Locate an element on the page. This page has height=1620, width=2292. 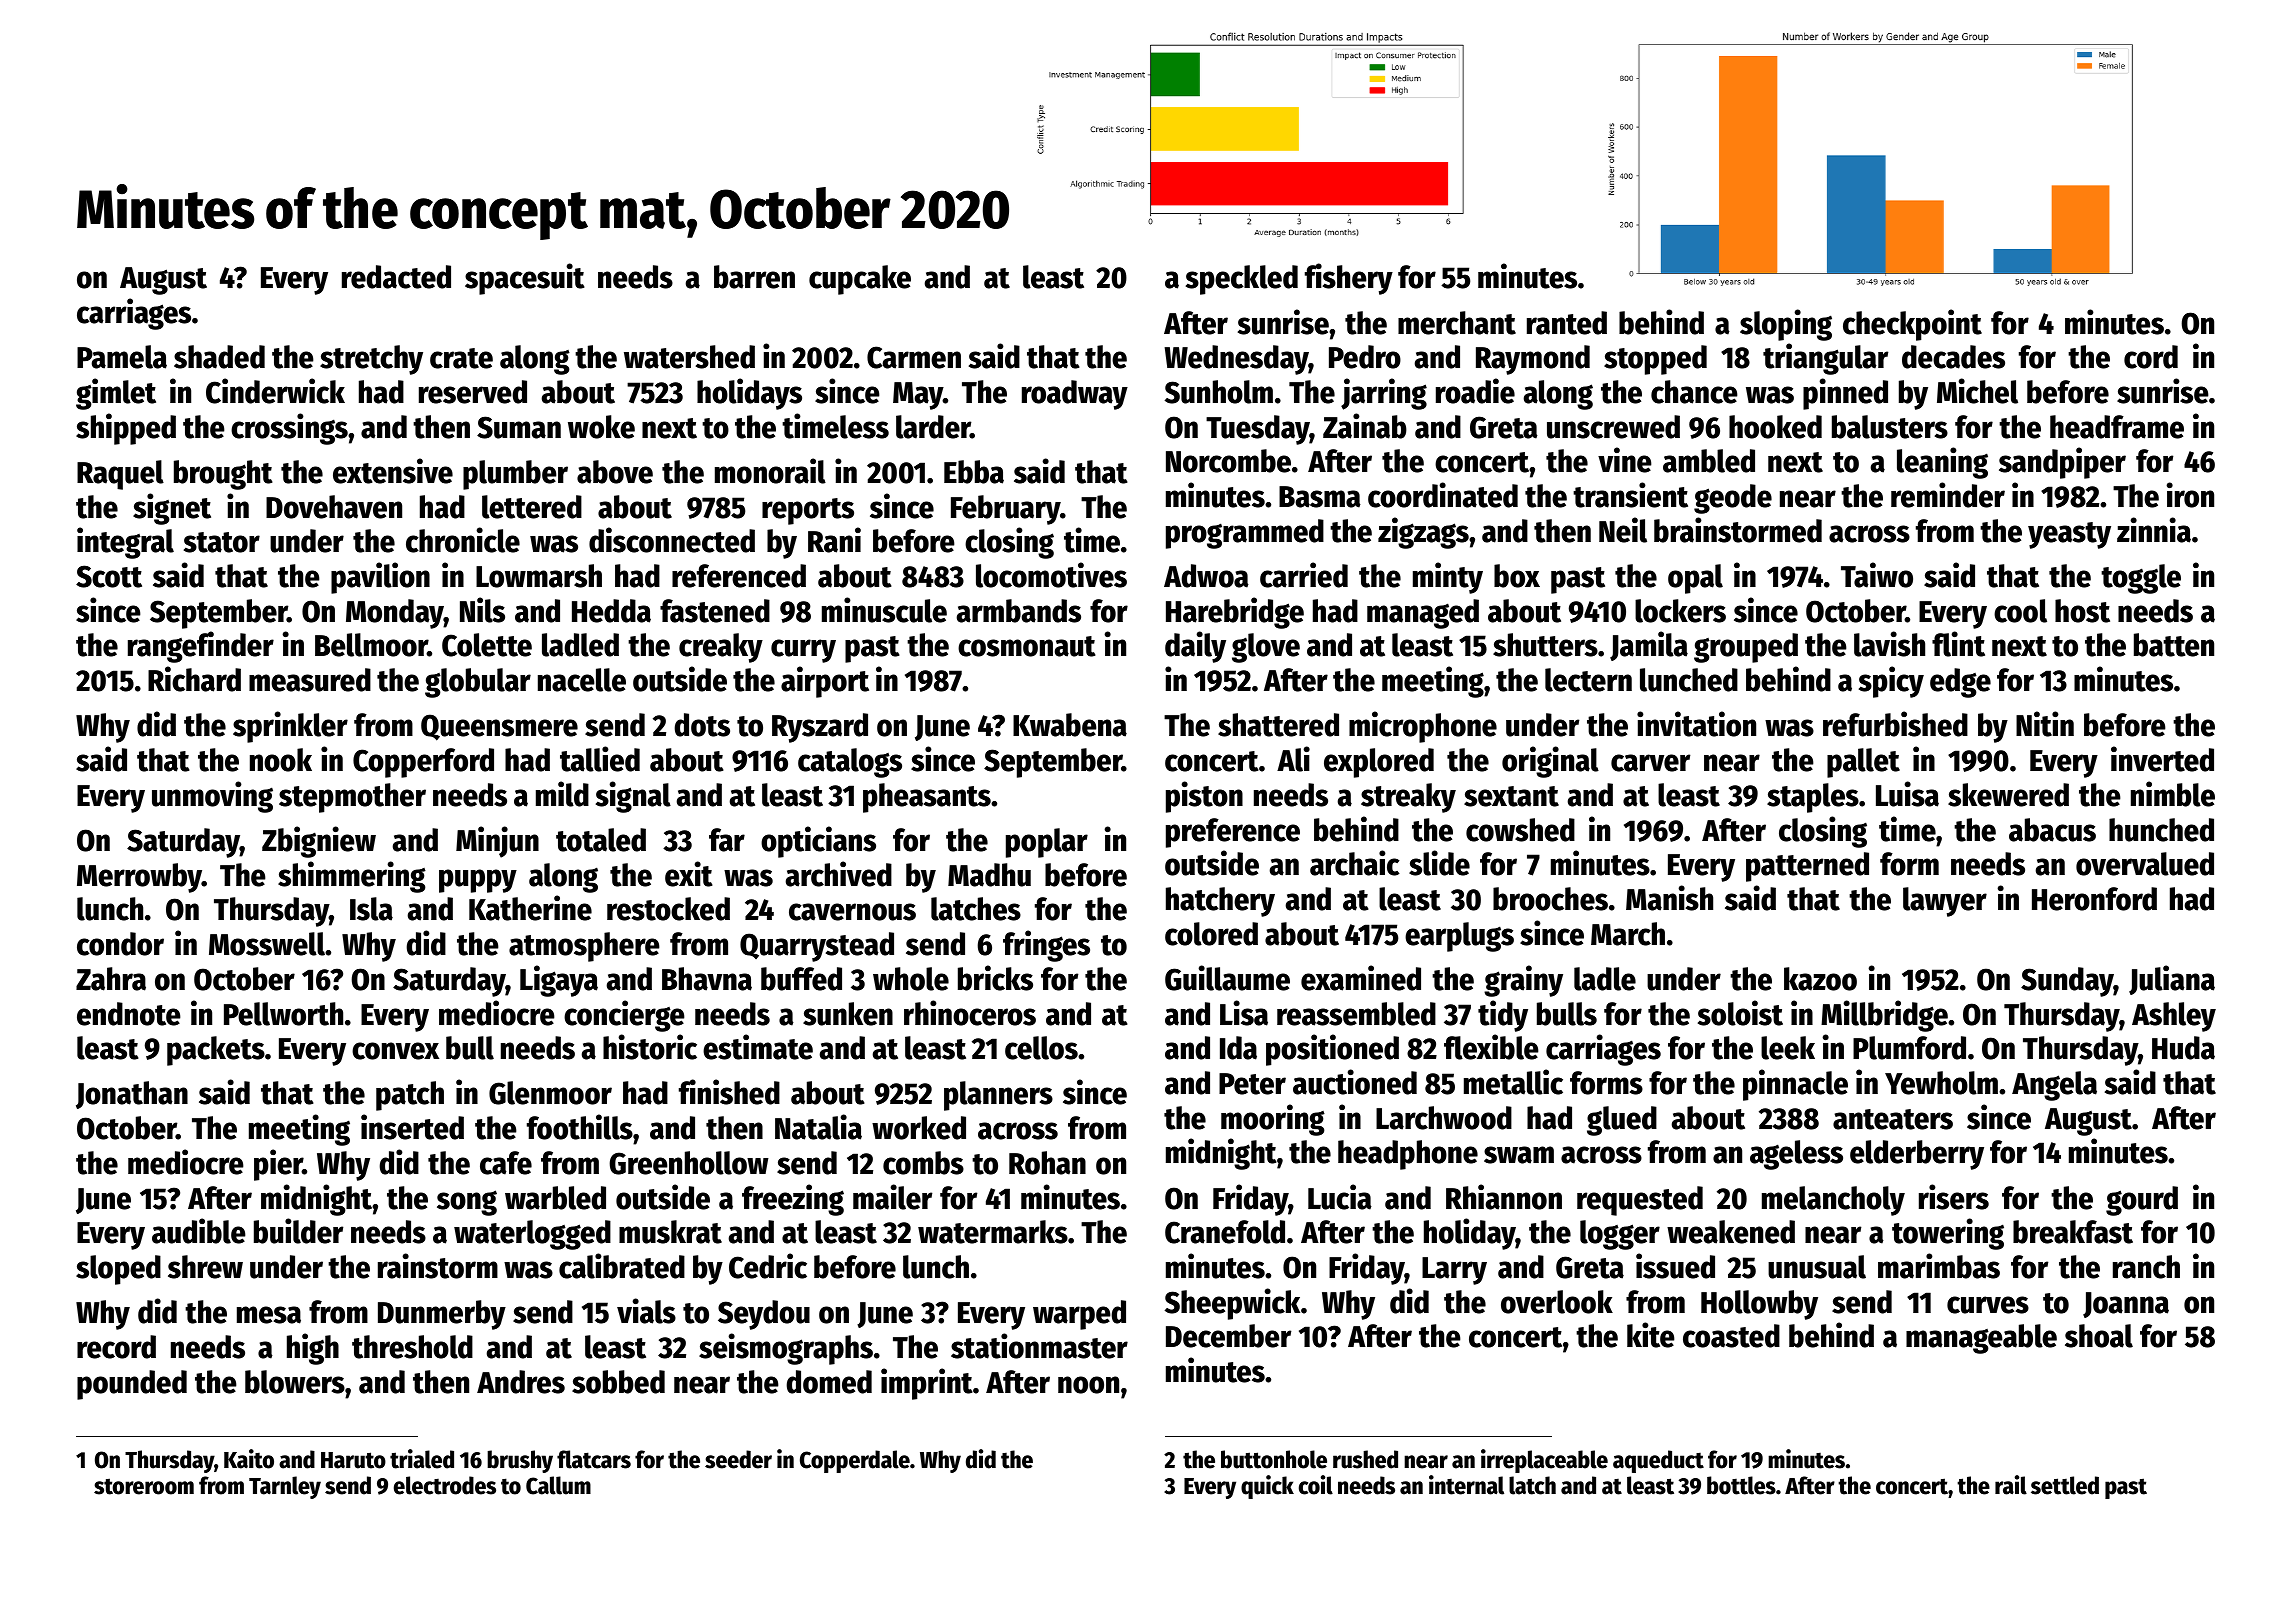
storeroom is located at coordinates (144, 1486).
